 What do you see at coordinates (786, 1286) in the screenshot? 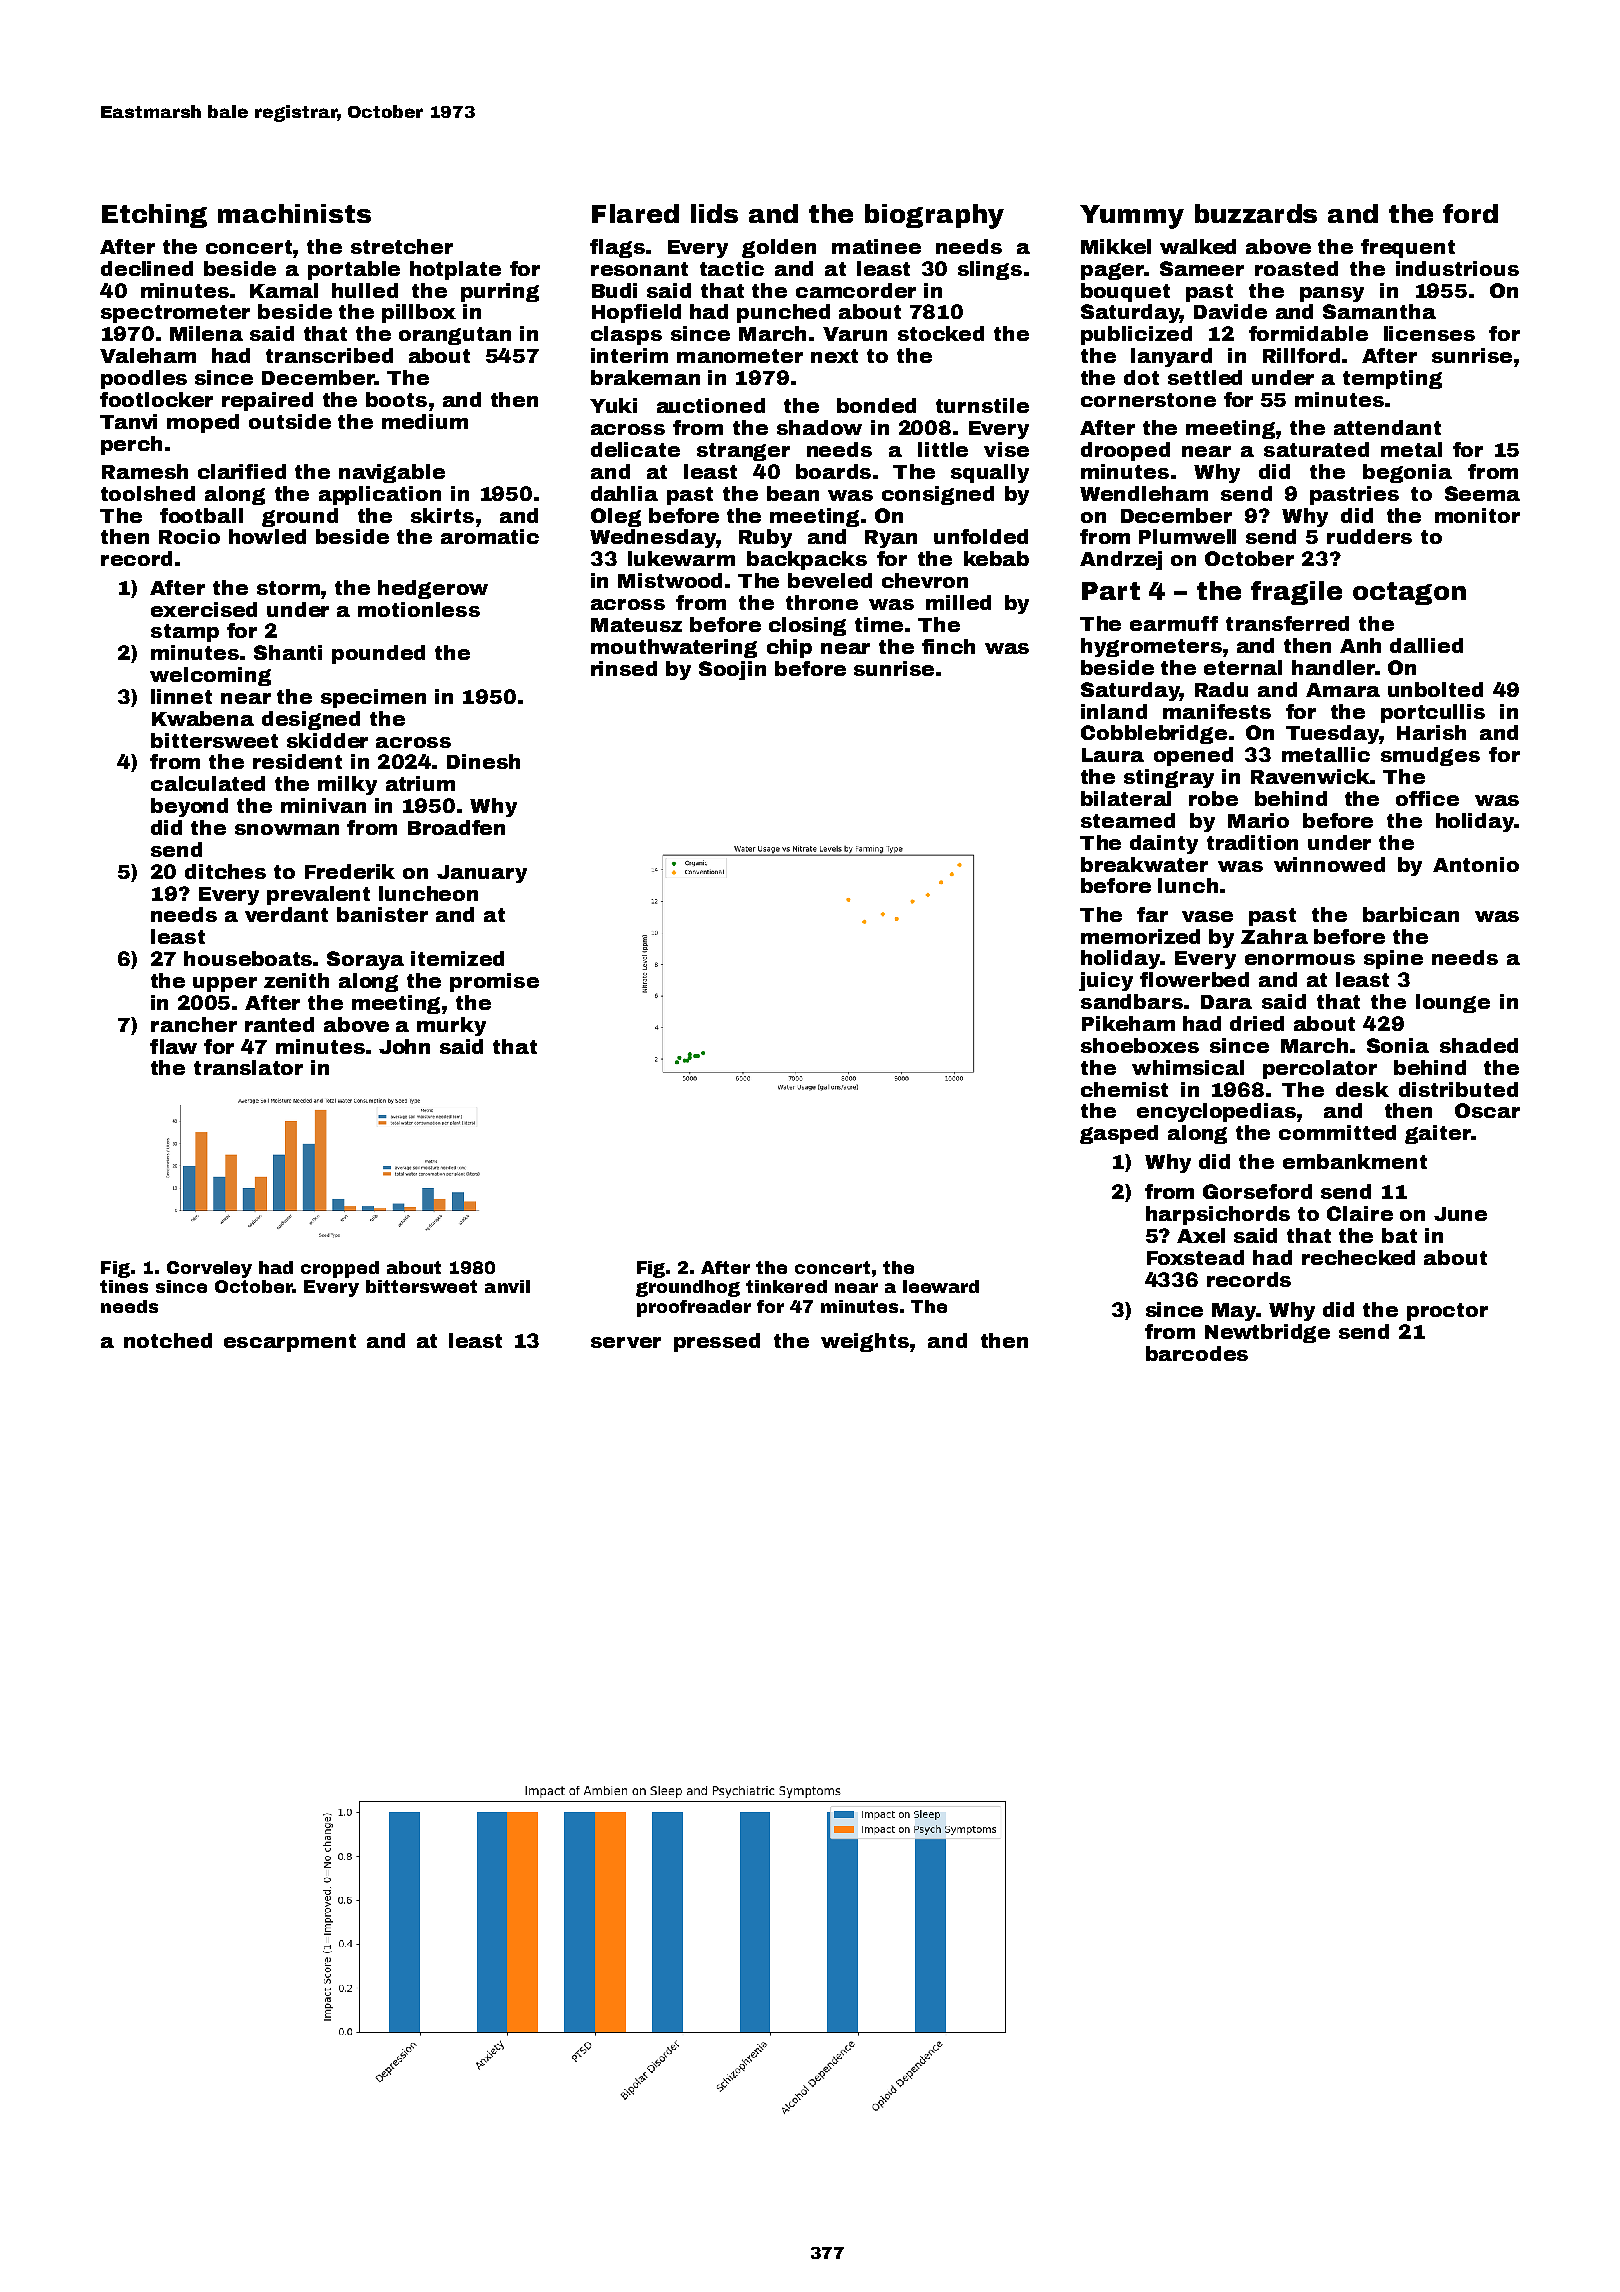
I see `tinkered` at bounding box center [786, 1286].
